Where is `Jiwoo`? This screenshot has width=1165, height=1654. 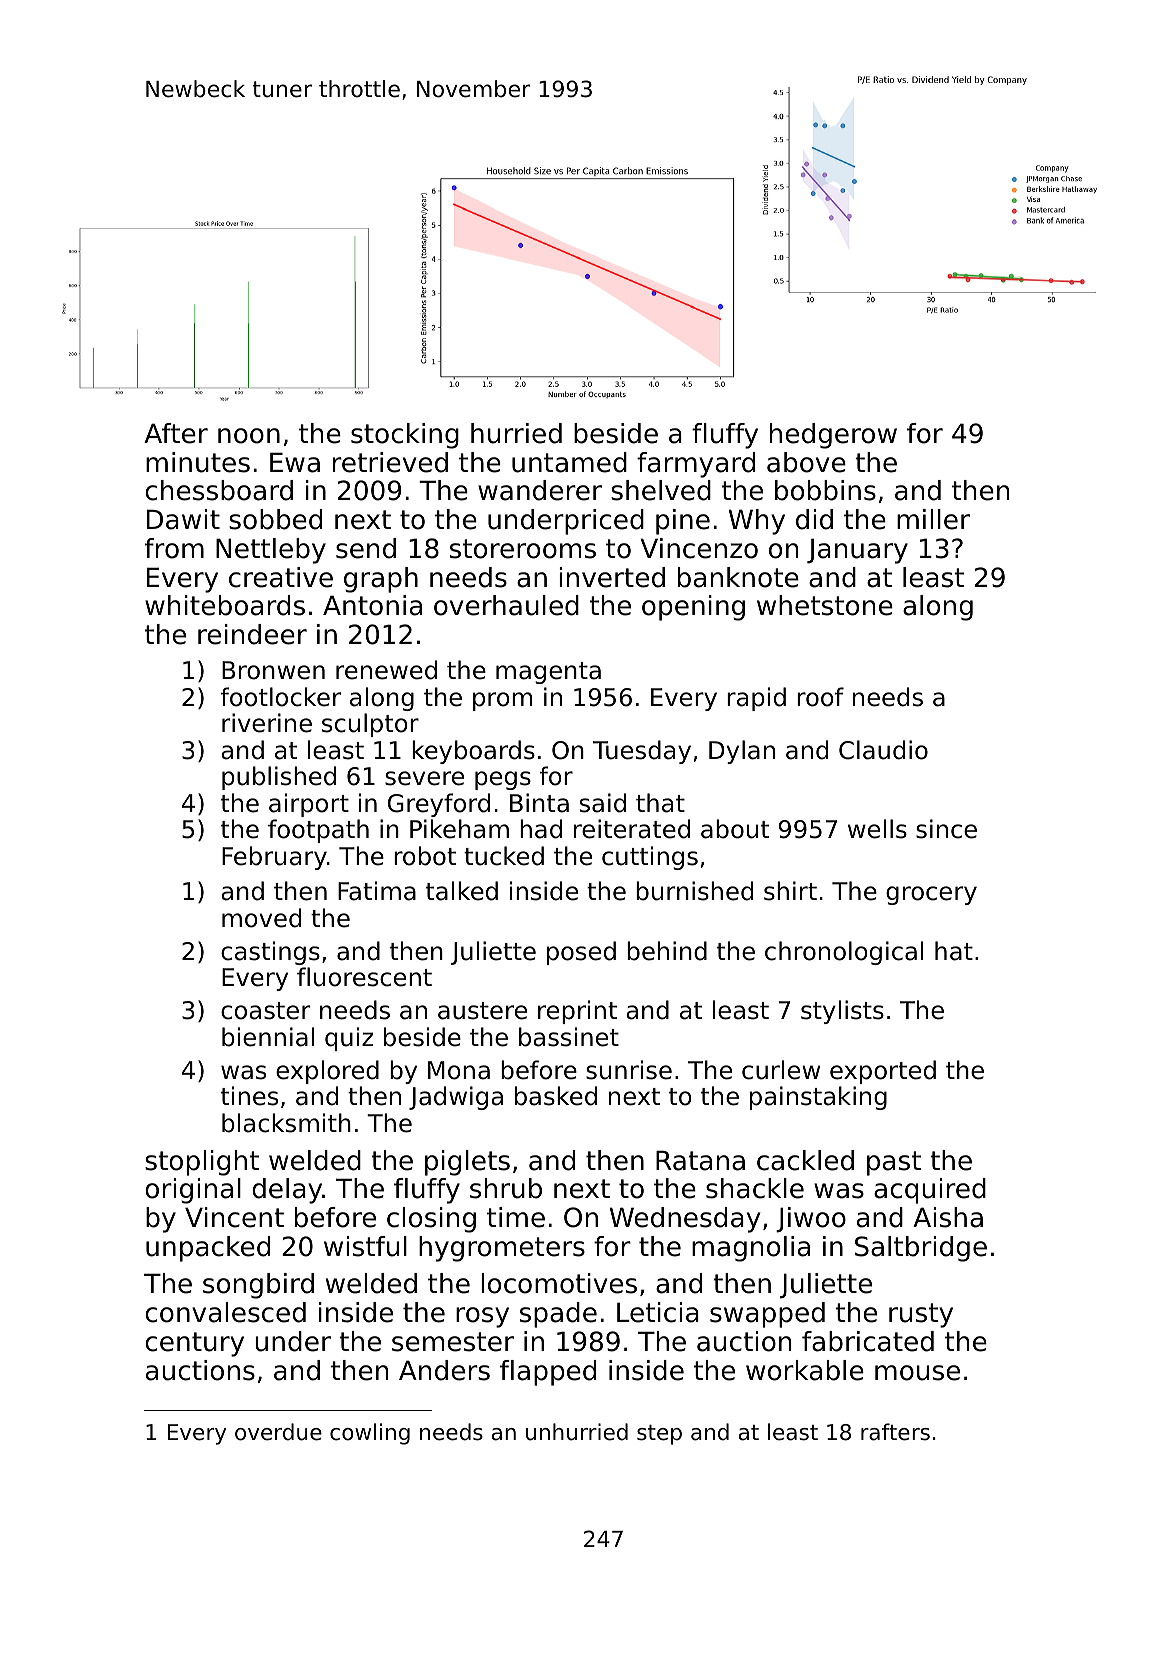 Jiwoo is located at coordinates (811, 1220).
